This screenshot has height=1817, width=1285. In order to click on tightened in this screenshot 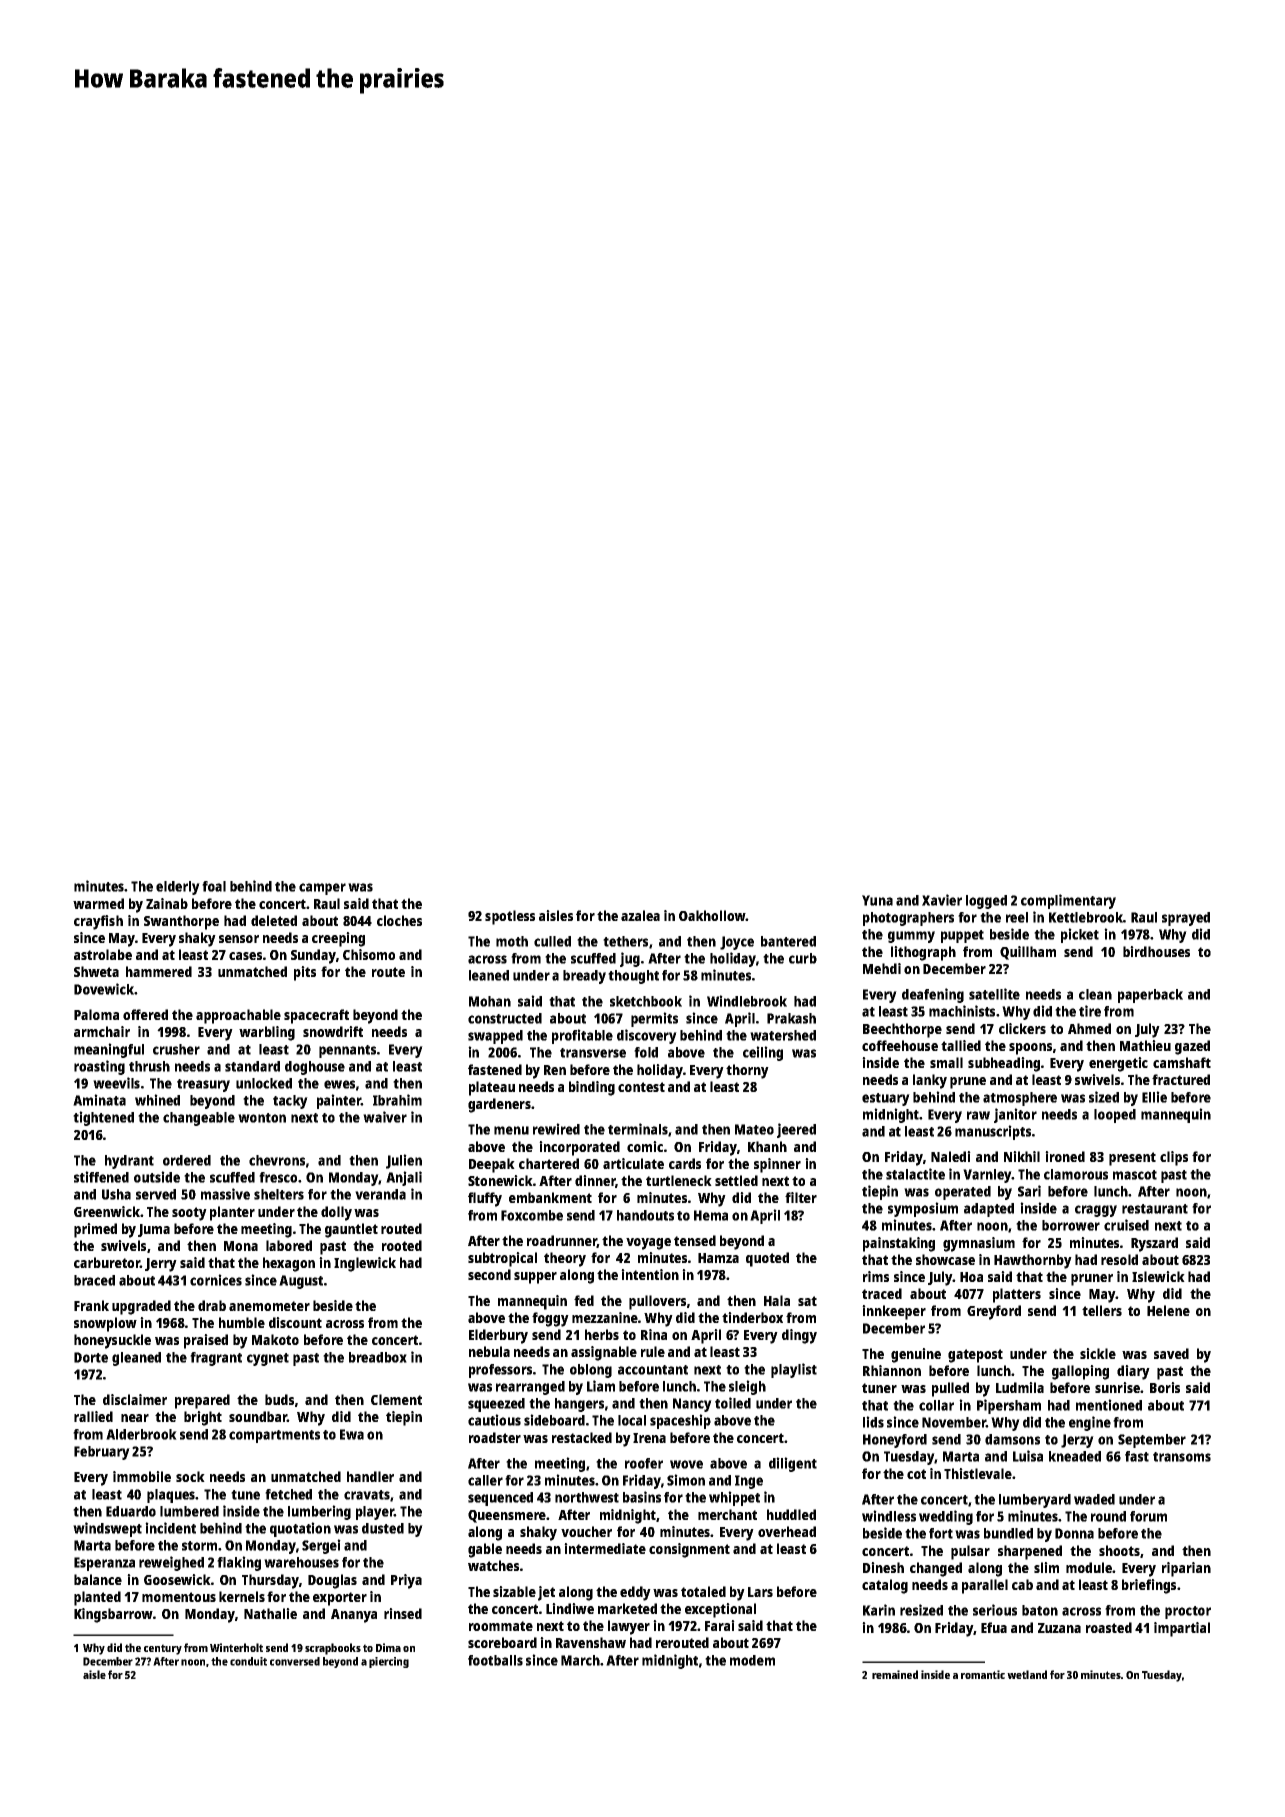, I will do `click(103, 1118)`.
